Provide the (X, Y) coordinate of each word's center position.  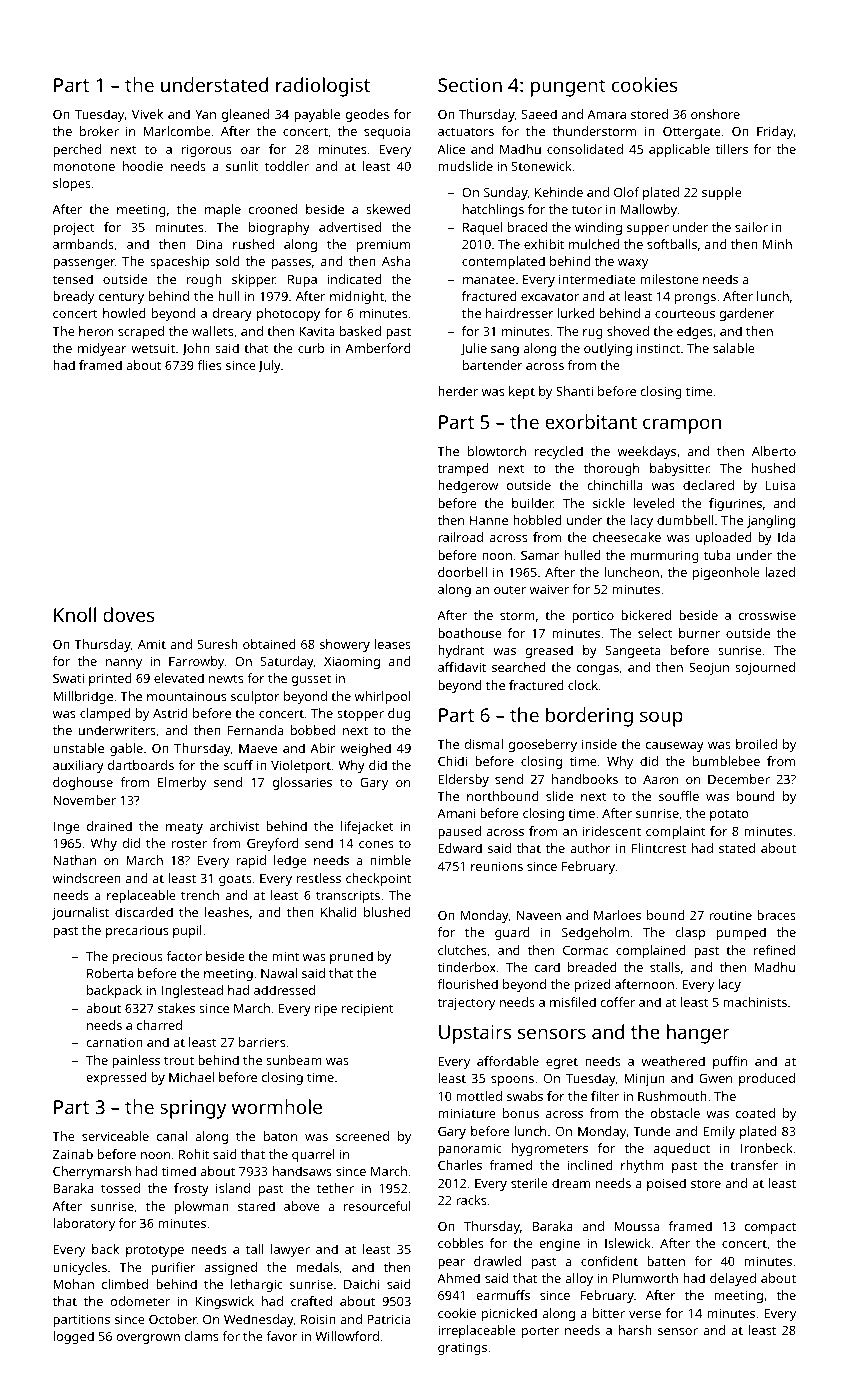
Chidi (452, 761)
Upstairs (475, 1034)
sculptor (255, 697)
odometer (140, 1301)
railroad (460, 537)
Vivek (147, 114)
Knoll (75, 614)
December (739, 779)
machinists (755, 1002)
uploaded (724, 538)
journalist (80, 913)
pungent (568, 88)
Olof (626, 192)
